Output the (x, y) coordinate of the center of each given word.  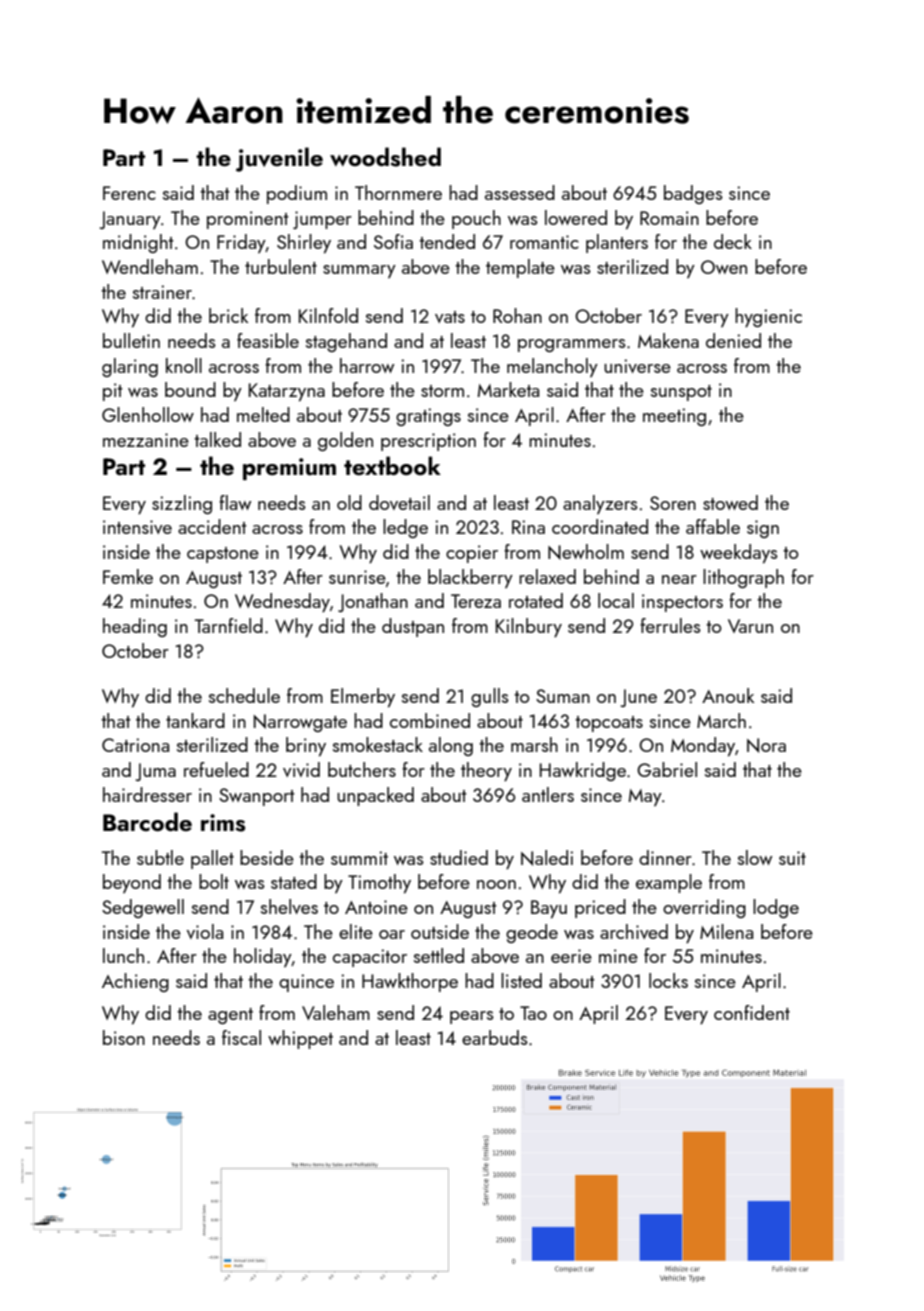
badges (693, 194)
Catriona (135, 745)
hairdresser (147, 794)
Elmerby (363, 697)
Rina (528, 527)
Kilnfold (328, 315)
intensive (137, 527)
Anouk (728, 695)
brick (228, 315)
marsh (534, 744)
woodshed (385, 157)
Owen (724, 267)
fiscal (241, 1037)
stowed (730, 502)
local (616, 600)
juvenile (279, 159)
